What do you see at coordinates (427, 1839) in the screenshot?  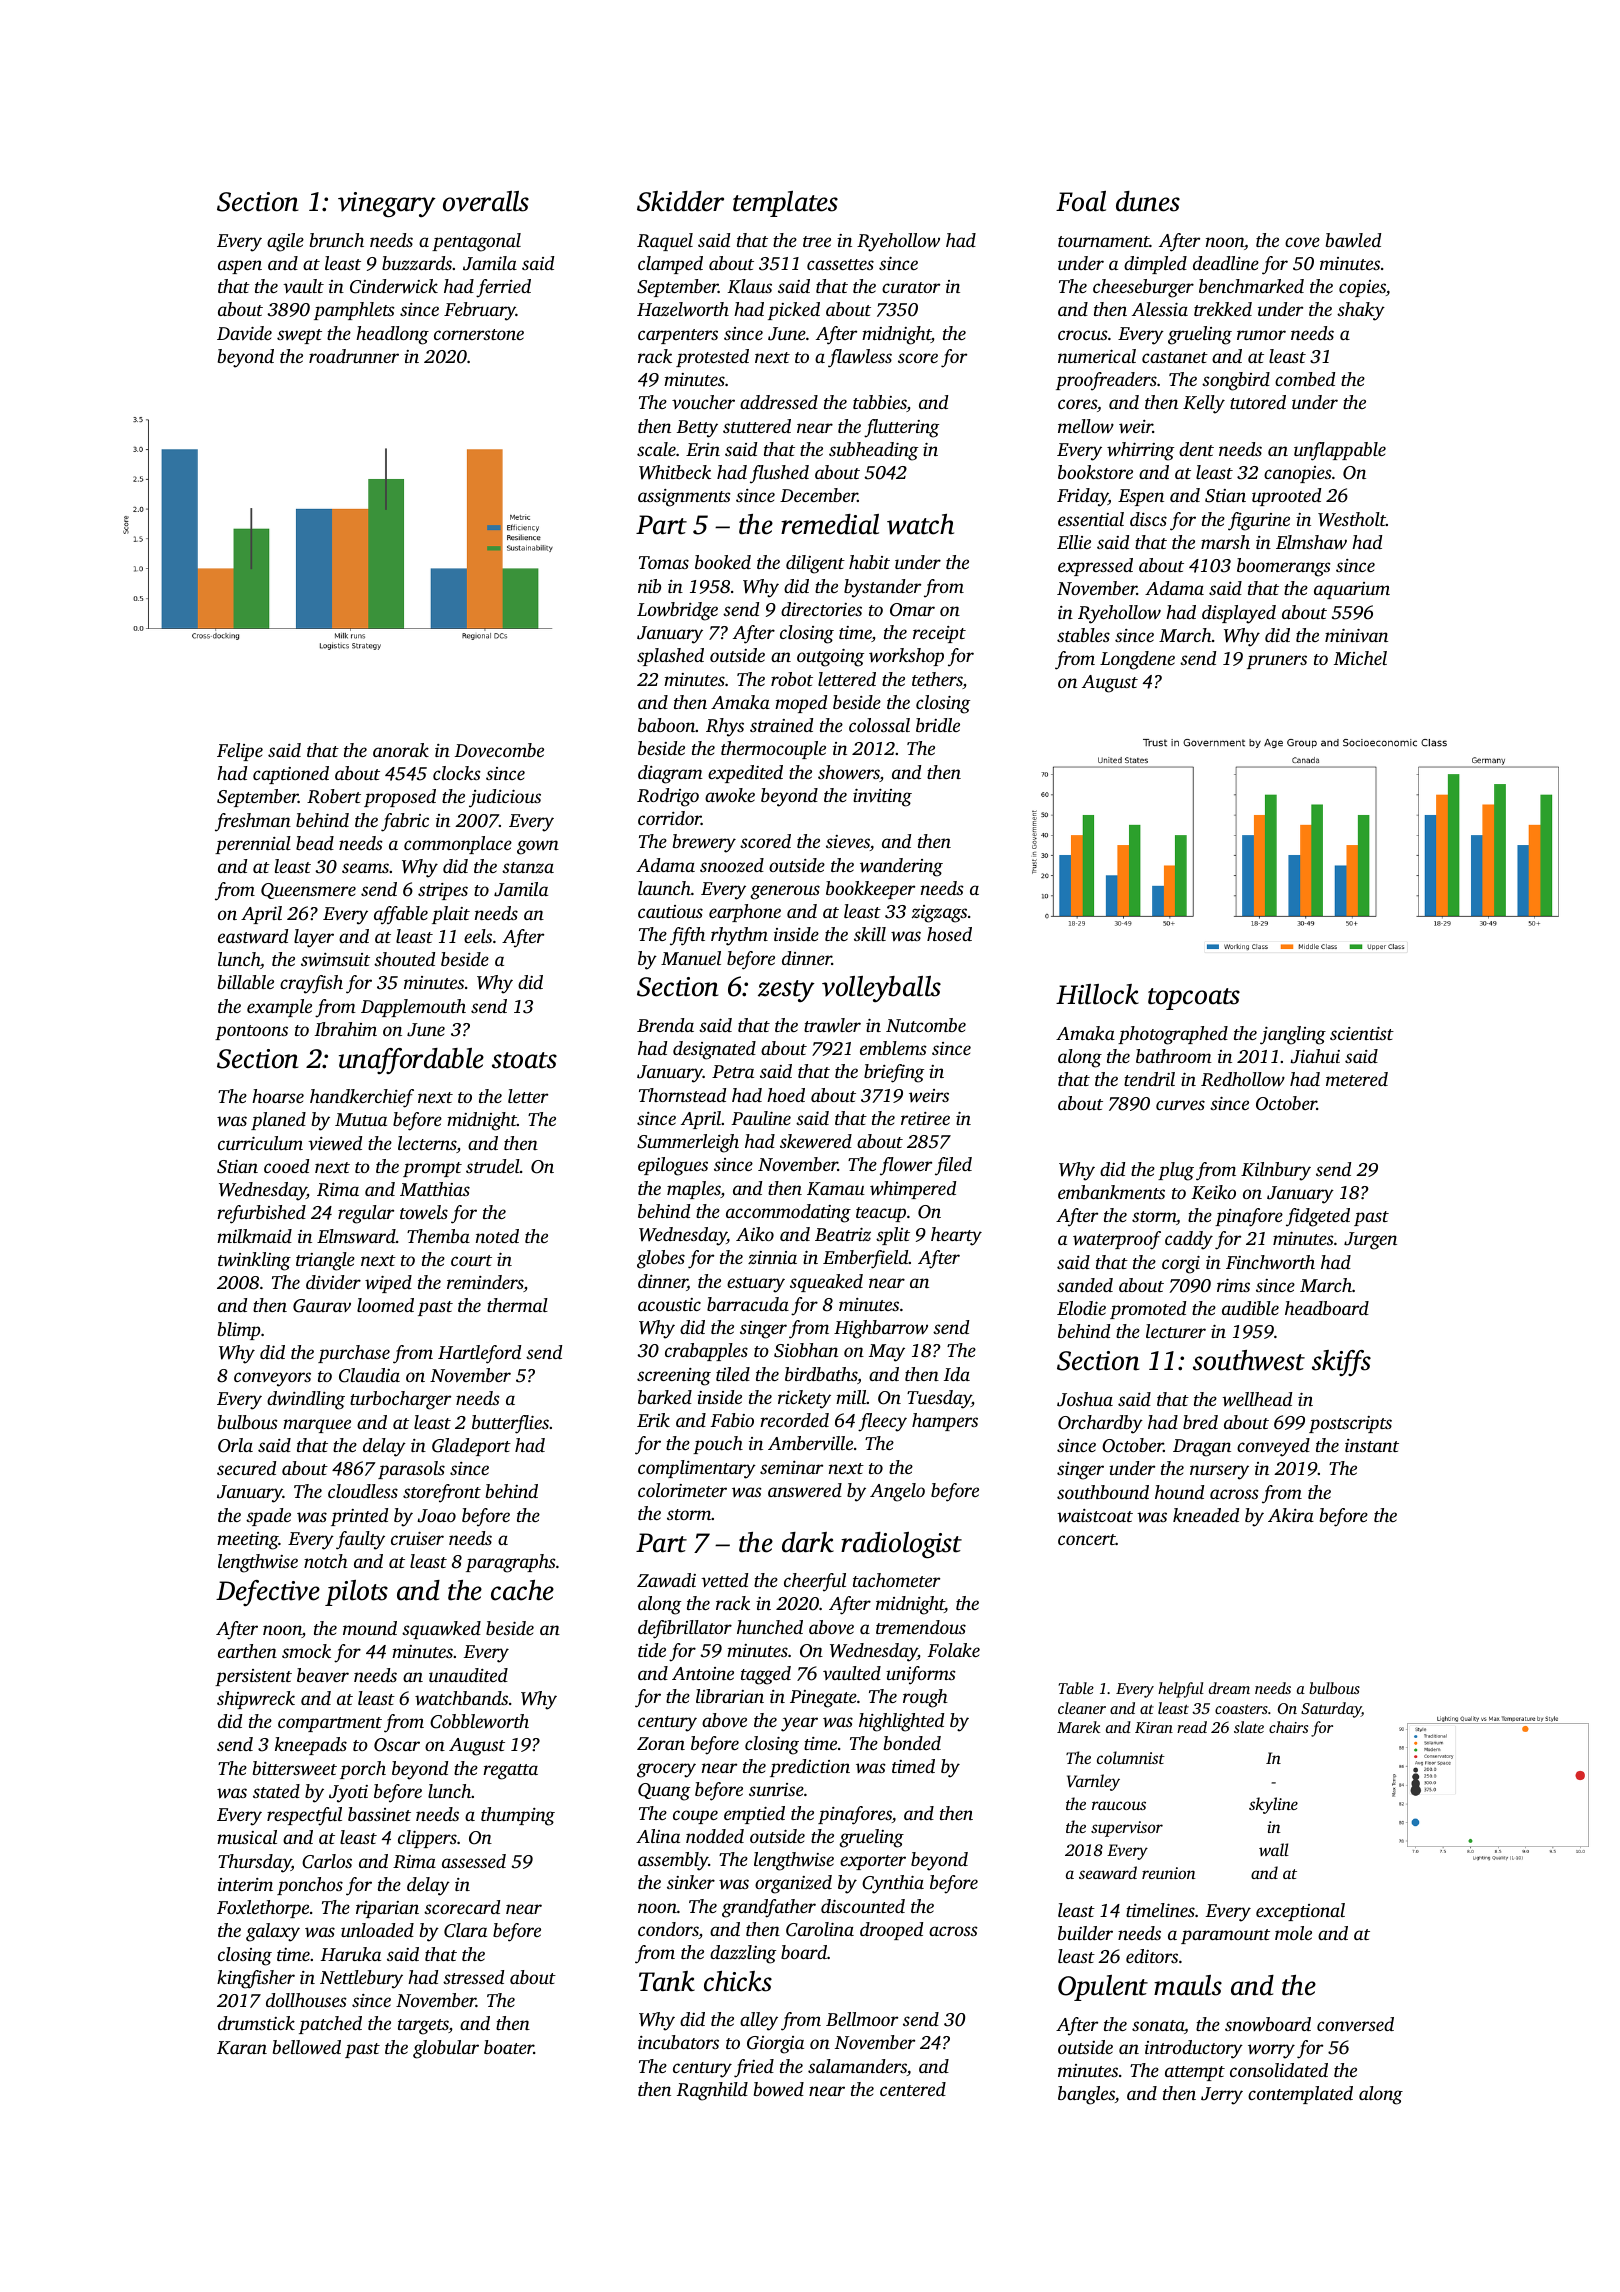 I see `clippers` at bounding box center [427, 1839].
